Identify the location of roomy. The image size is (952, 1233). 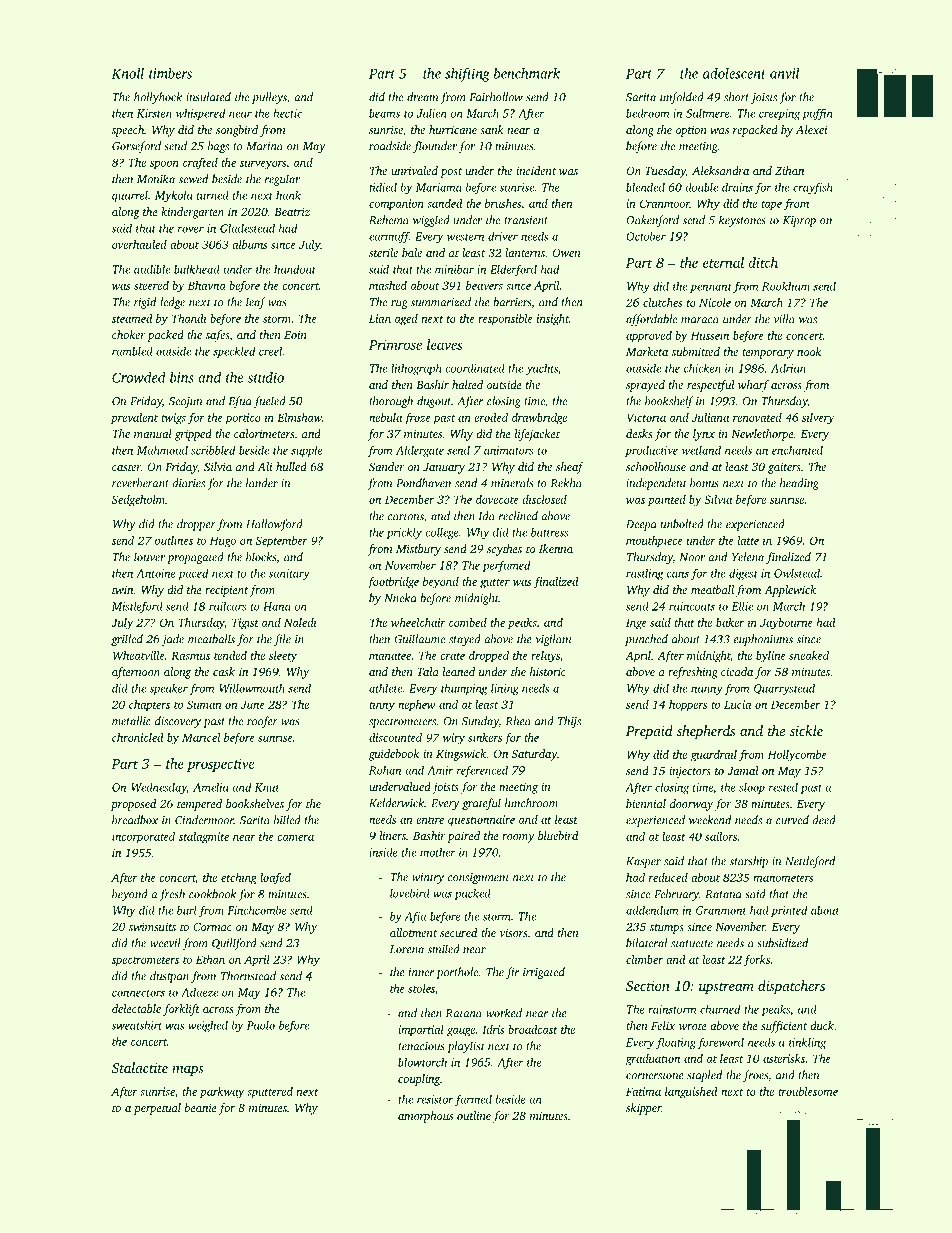
(518, 838).
